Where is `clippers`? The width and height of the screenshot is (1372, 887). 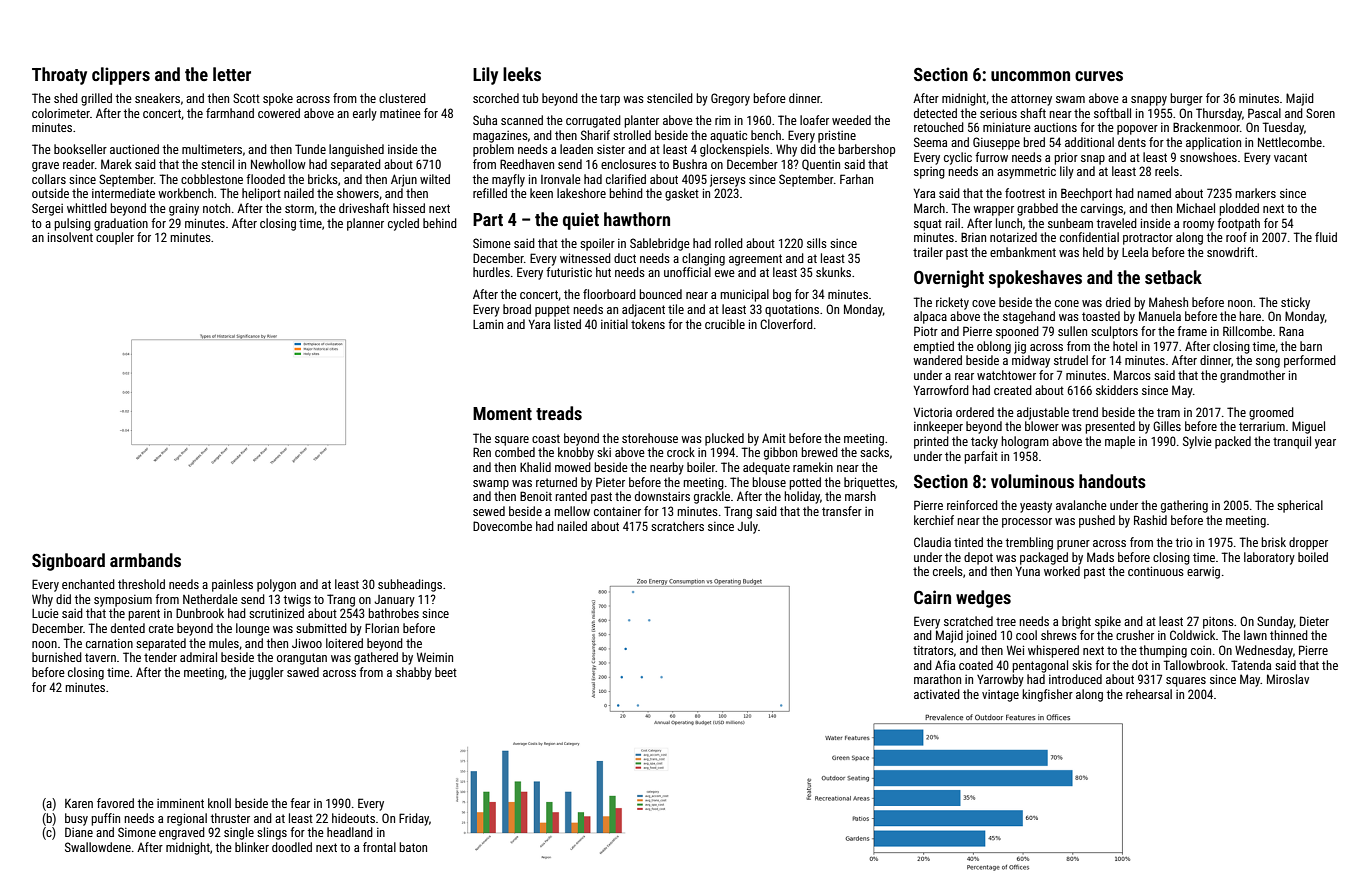 clippers is located at coordinates (121, 76).
